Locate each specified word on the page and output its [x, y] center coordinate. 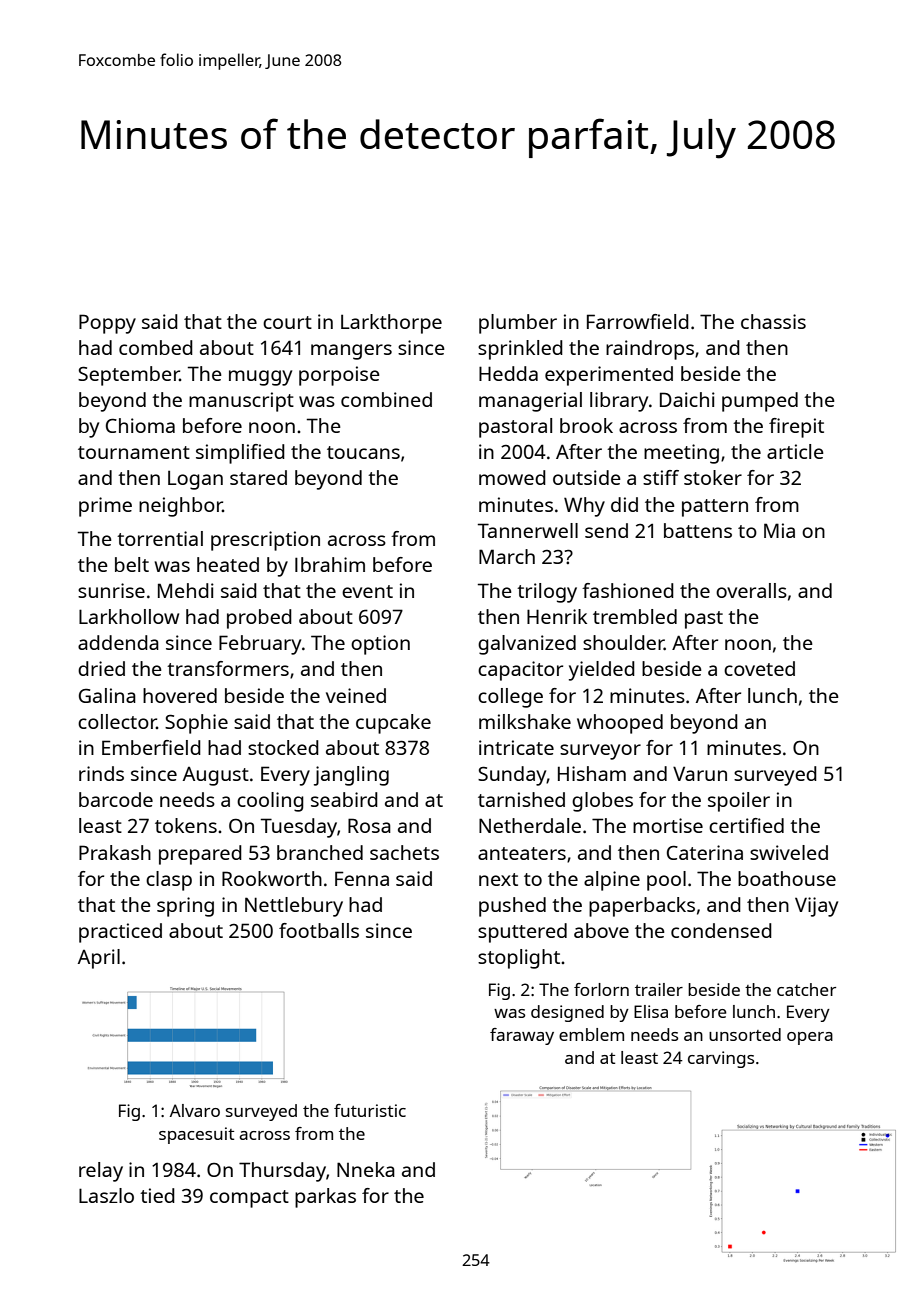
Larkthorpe [391, 324]
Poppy [107, 324]
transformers [228, 668]
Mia [779, 530]
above [601, 930]
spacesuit [196, 1135]
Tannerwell [528, 530]
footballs [319, 930]
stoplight [519, 959]
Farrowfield [638, 321]
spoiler [739, 802]
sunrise [111, 590]
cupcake [393, 724]
